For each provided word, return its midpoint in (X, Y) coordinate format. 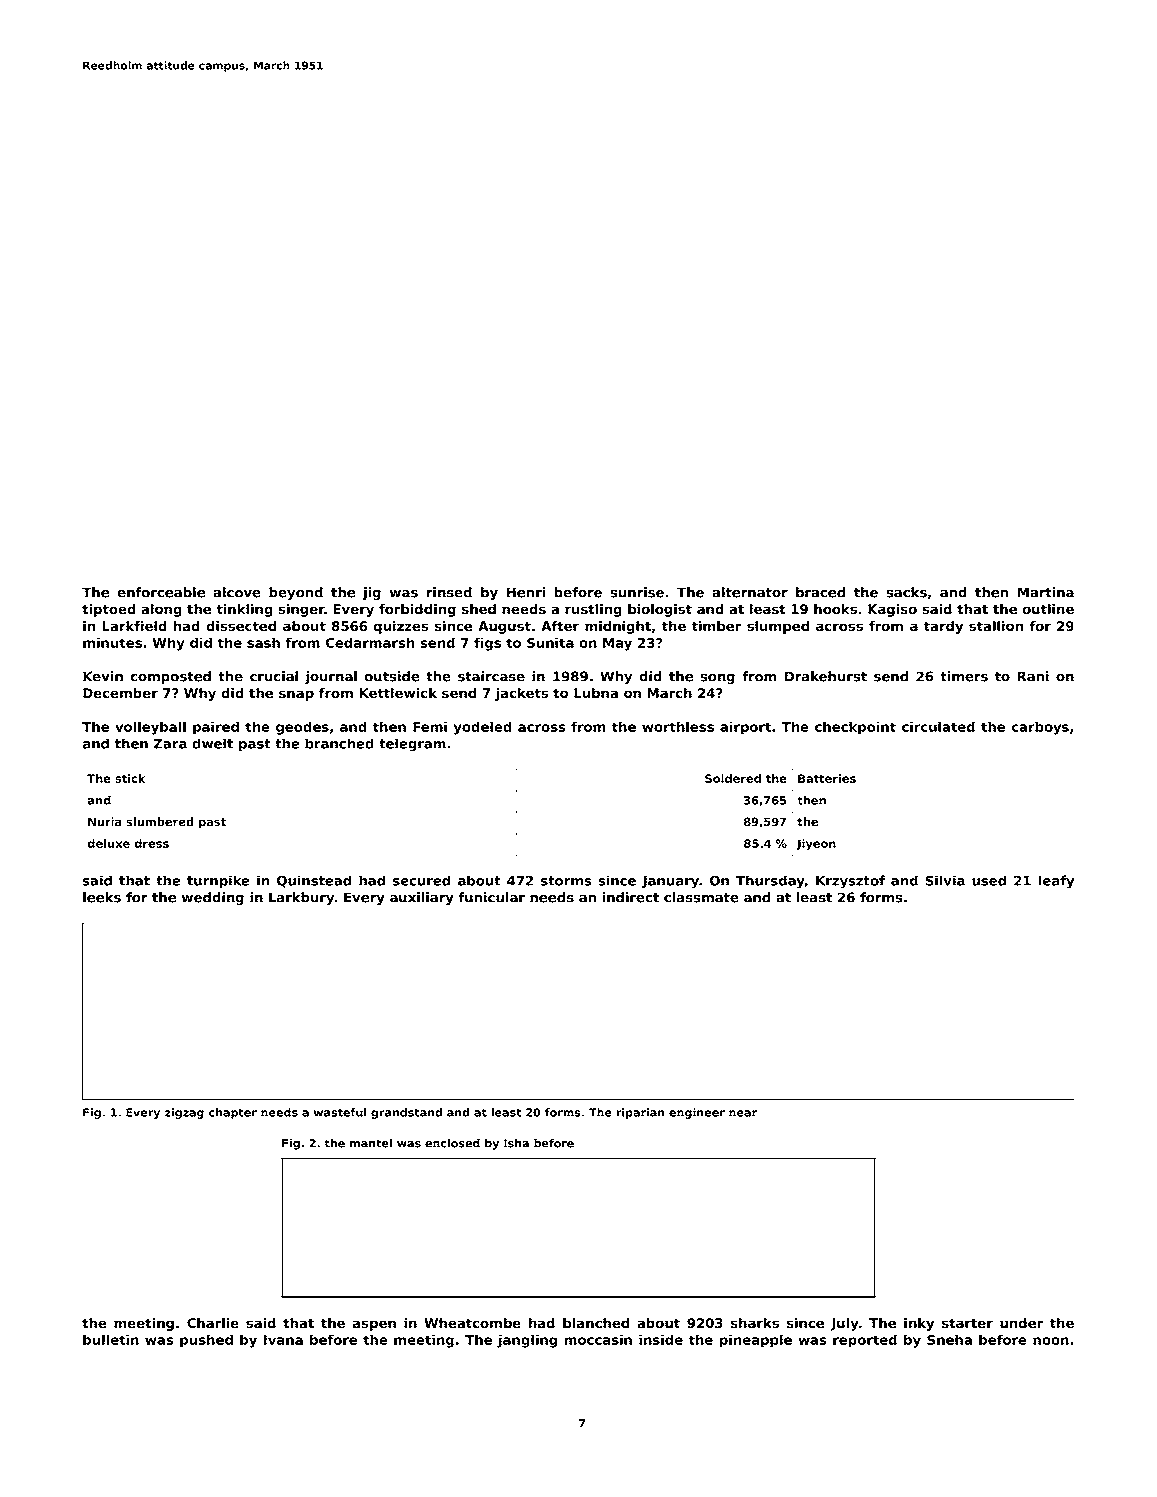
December (120, 693)
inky (919, 1324)
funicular (491, 897)
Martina (1046, 592)
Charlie (213, 1323)
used (989, 880)
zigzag (184, 1113)
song (717, 679)
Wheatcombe (472, 1323)
